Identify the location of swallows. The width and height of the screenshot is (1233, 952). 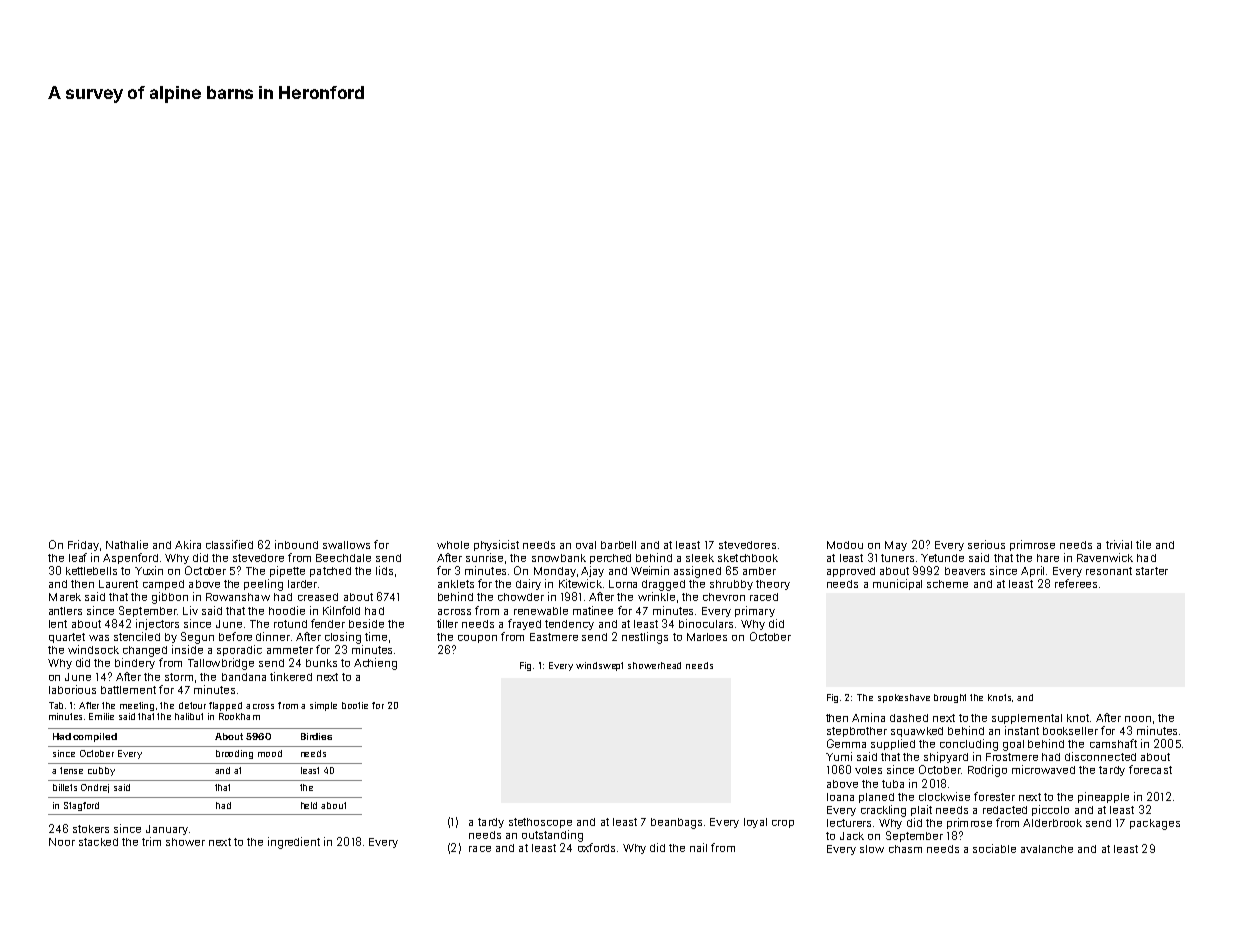
(346, 545).
